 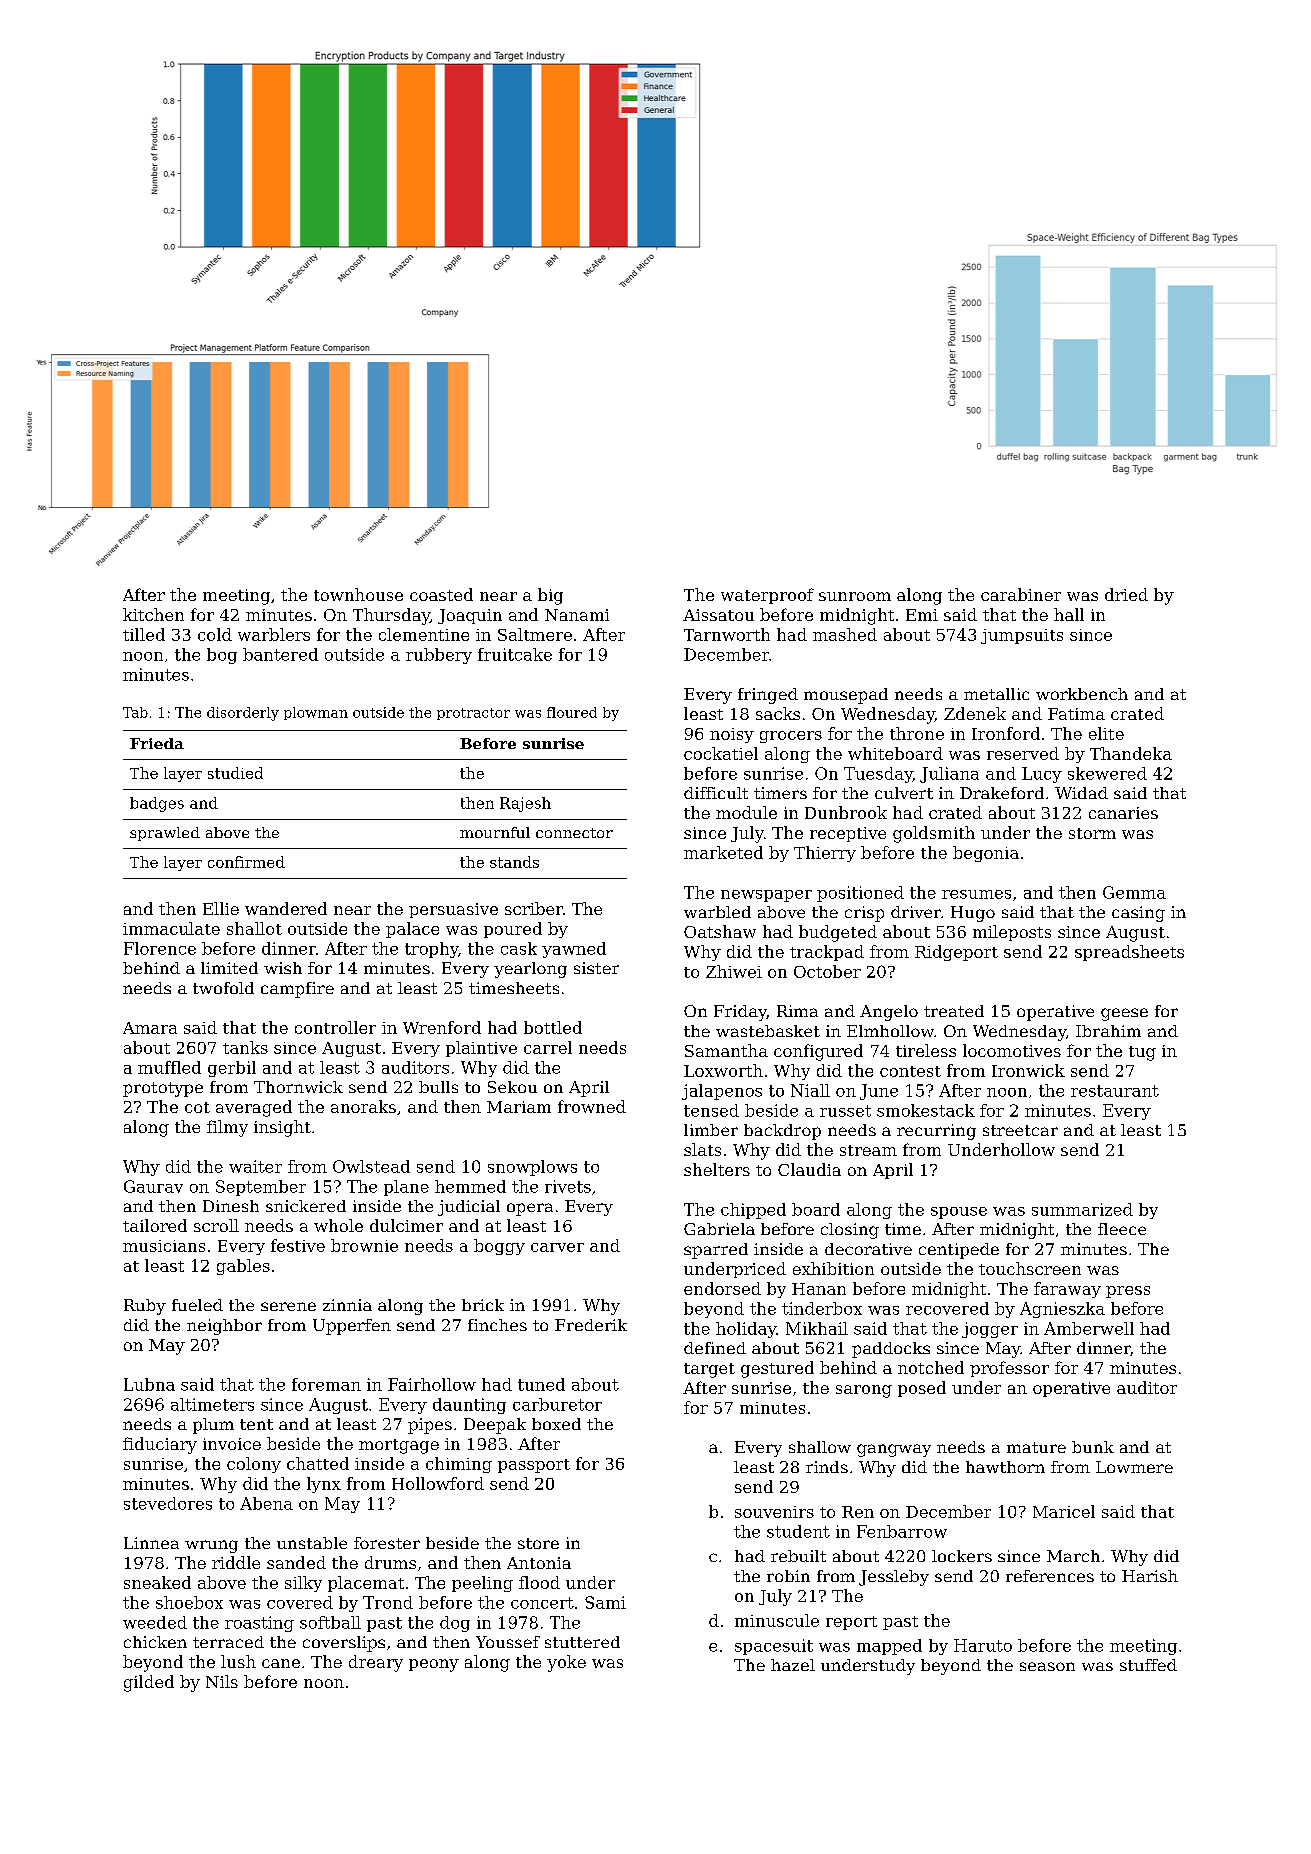 What do you see at coordinates (568, 1186) in the document?
I see `rivets` at bounding box center [568, 1186].
